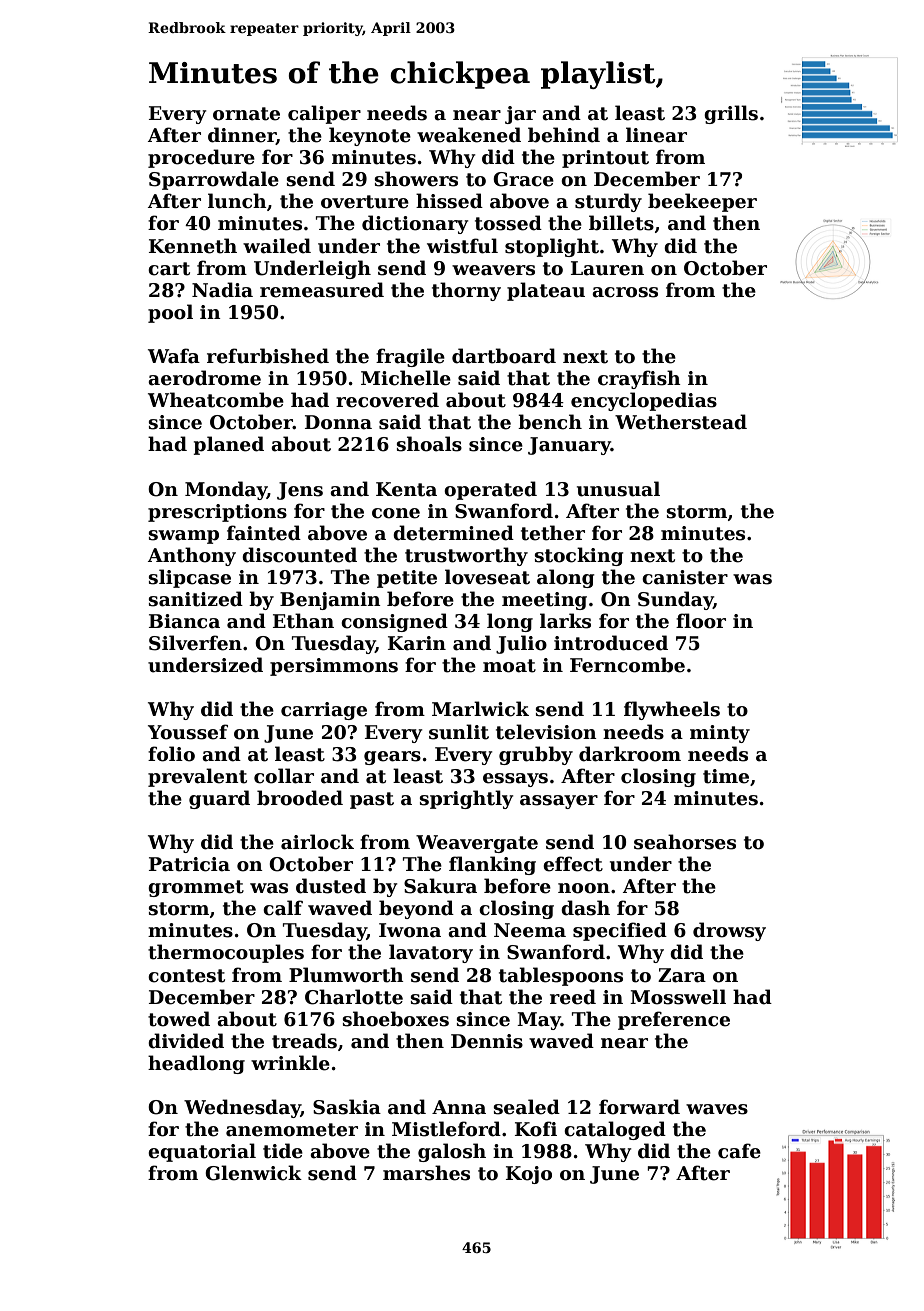  Describe the element at coordinates (529, 1175) in the image. I see `Kojo` at that location.
